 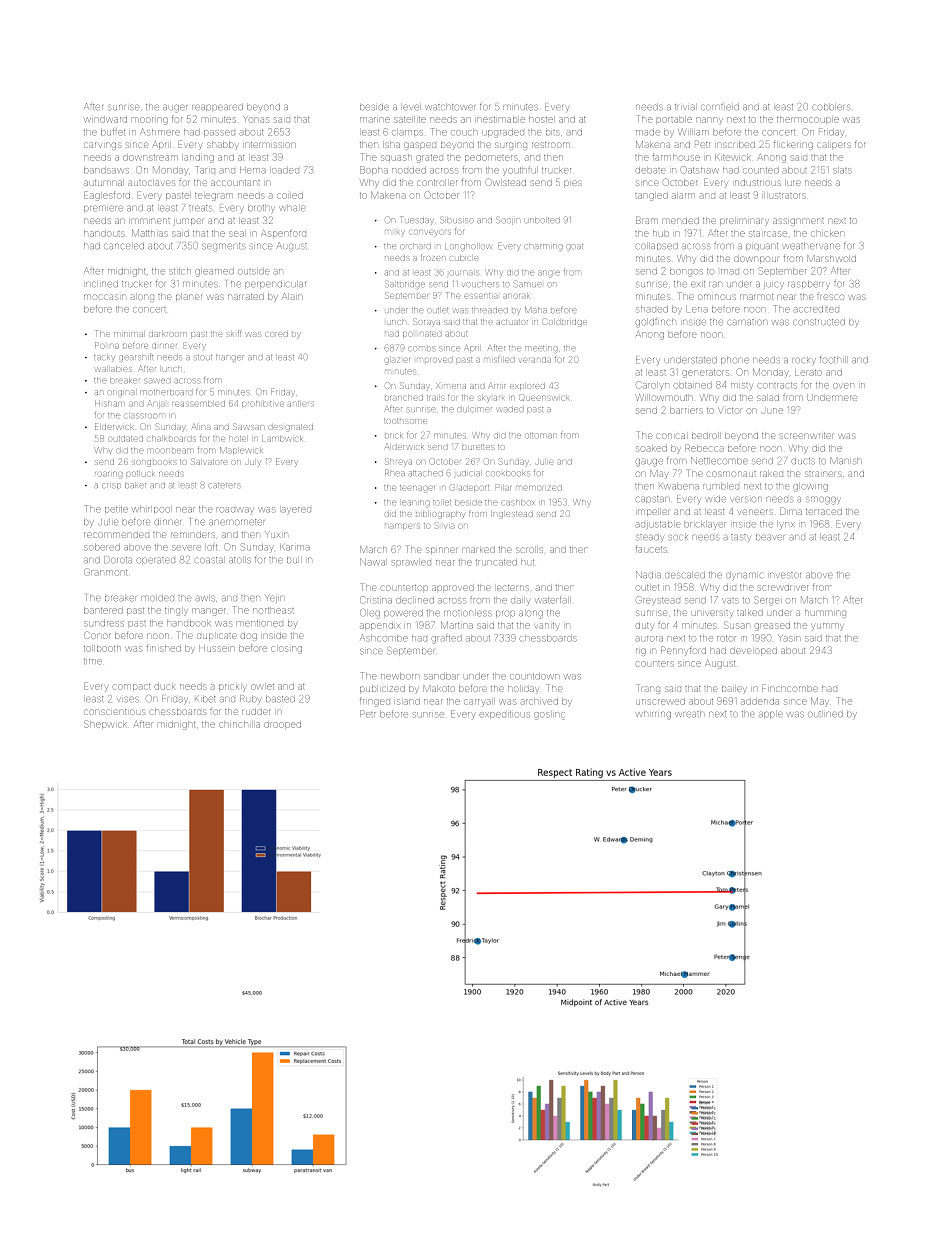 I want to click on gosling, so click(x=549, y=716).
